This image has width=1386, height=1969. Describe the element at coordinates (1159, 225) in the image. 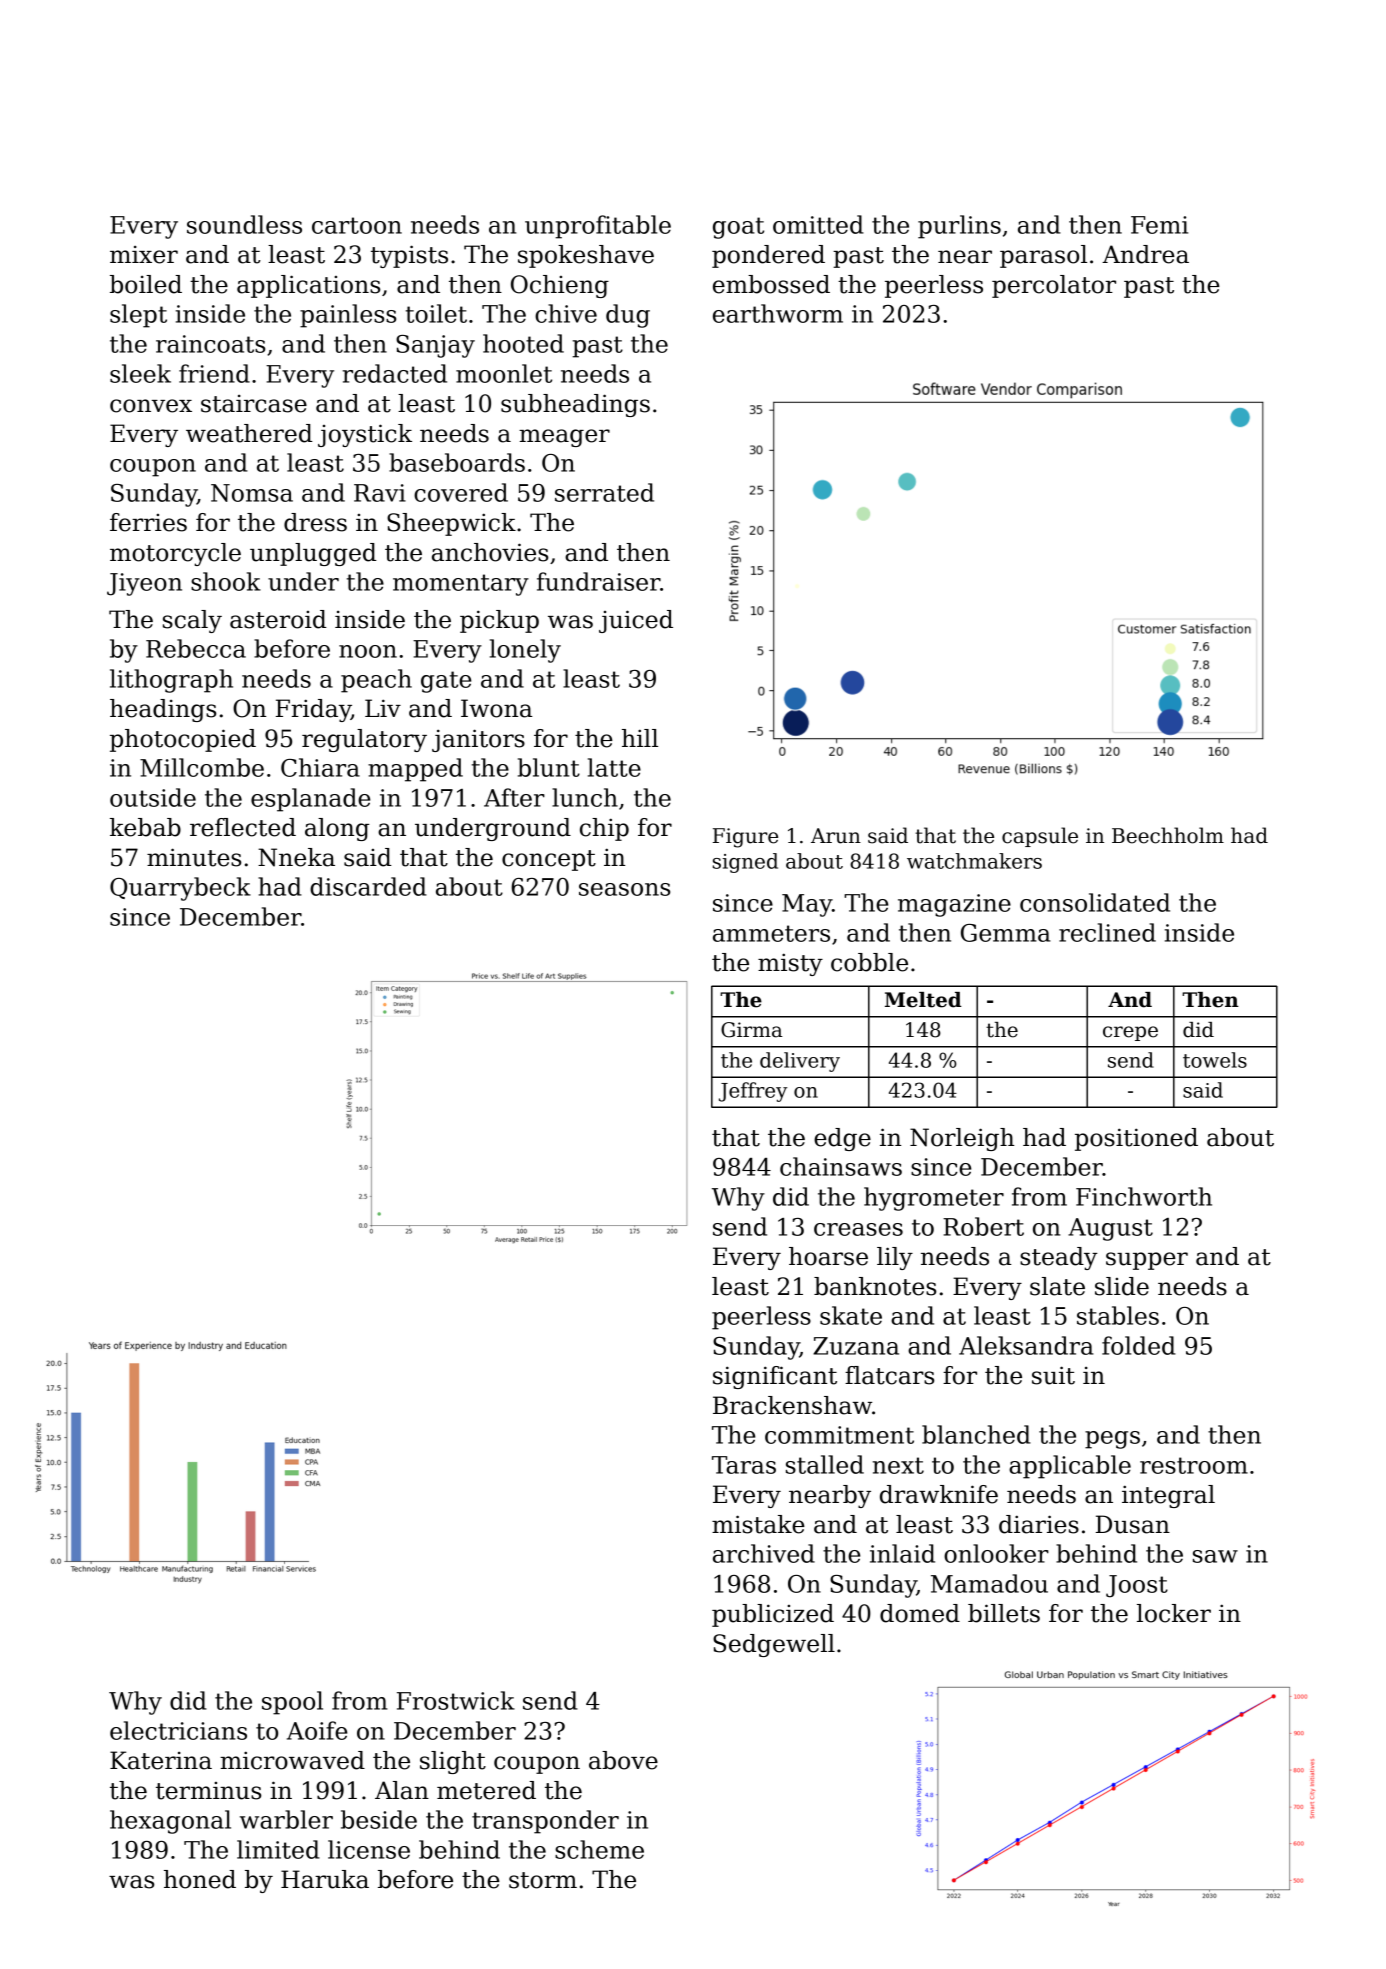

I see `Femi` at that location.
